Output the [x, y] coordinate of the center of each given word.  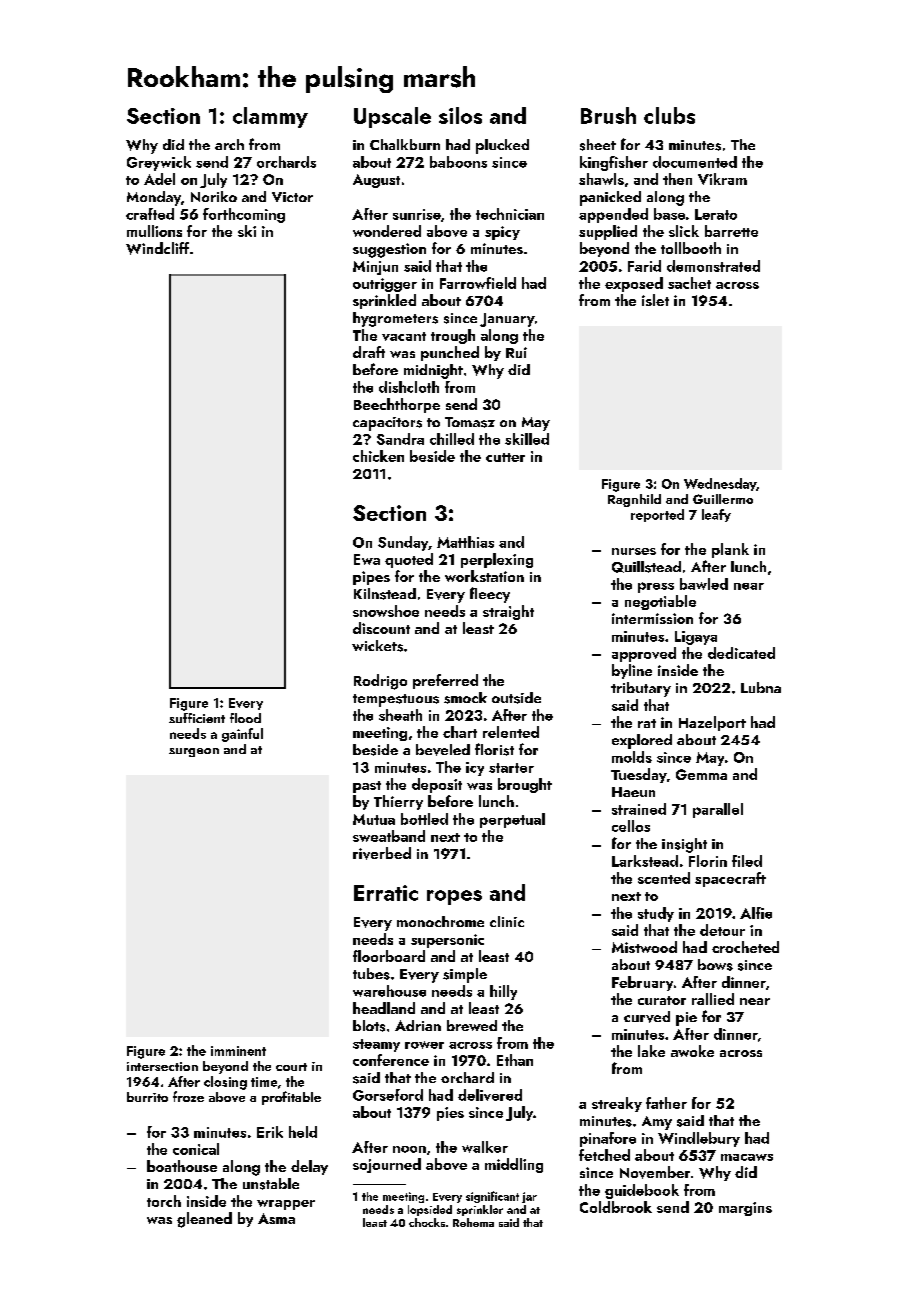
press [656, 587]
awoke [692, 1051]
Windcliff [157, 248]
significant [492, 1197]
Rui [516, 352]
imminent [238, 1051]
